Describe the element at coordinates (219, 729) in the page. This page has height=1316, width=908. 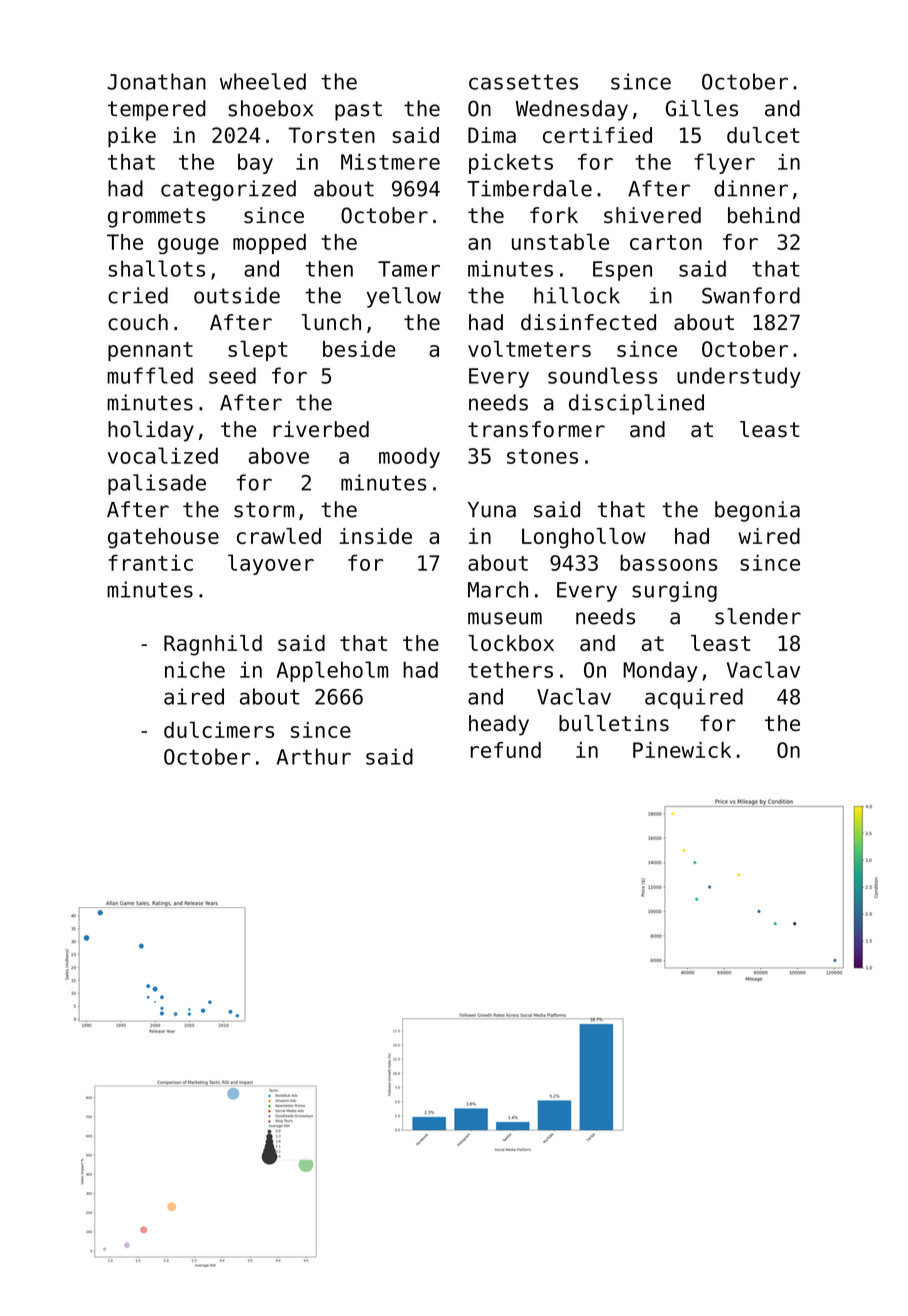
I see `dulcimers` at that location.
